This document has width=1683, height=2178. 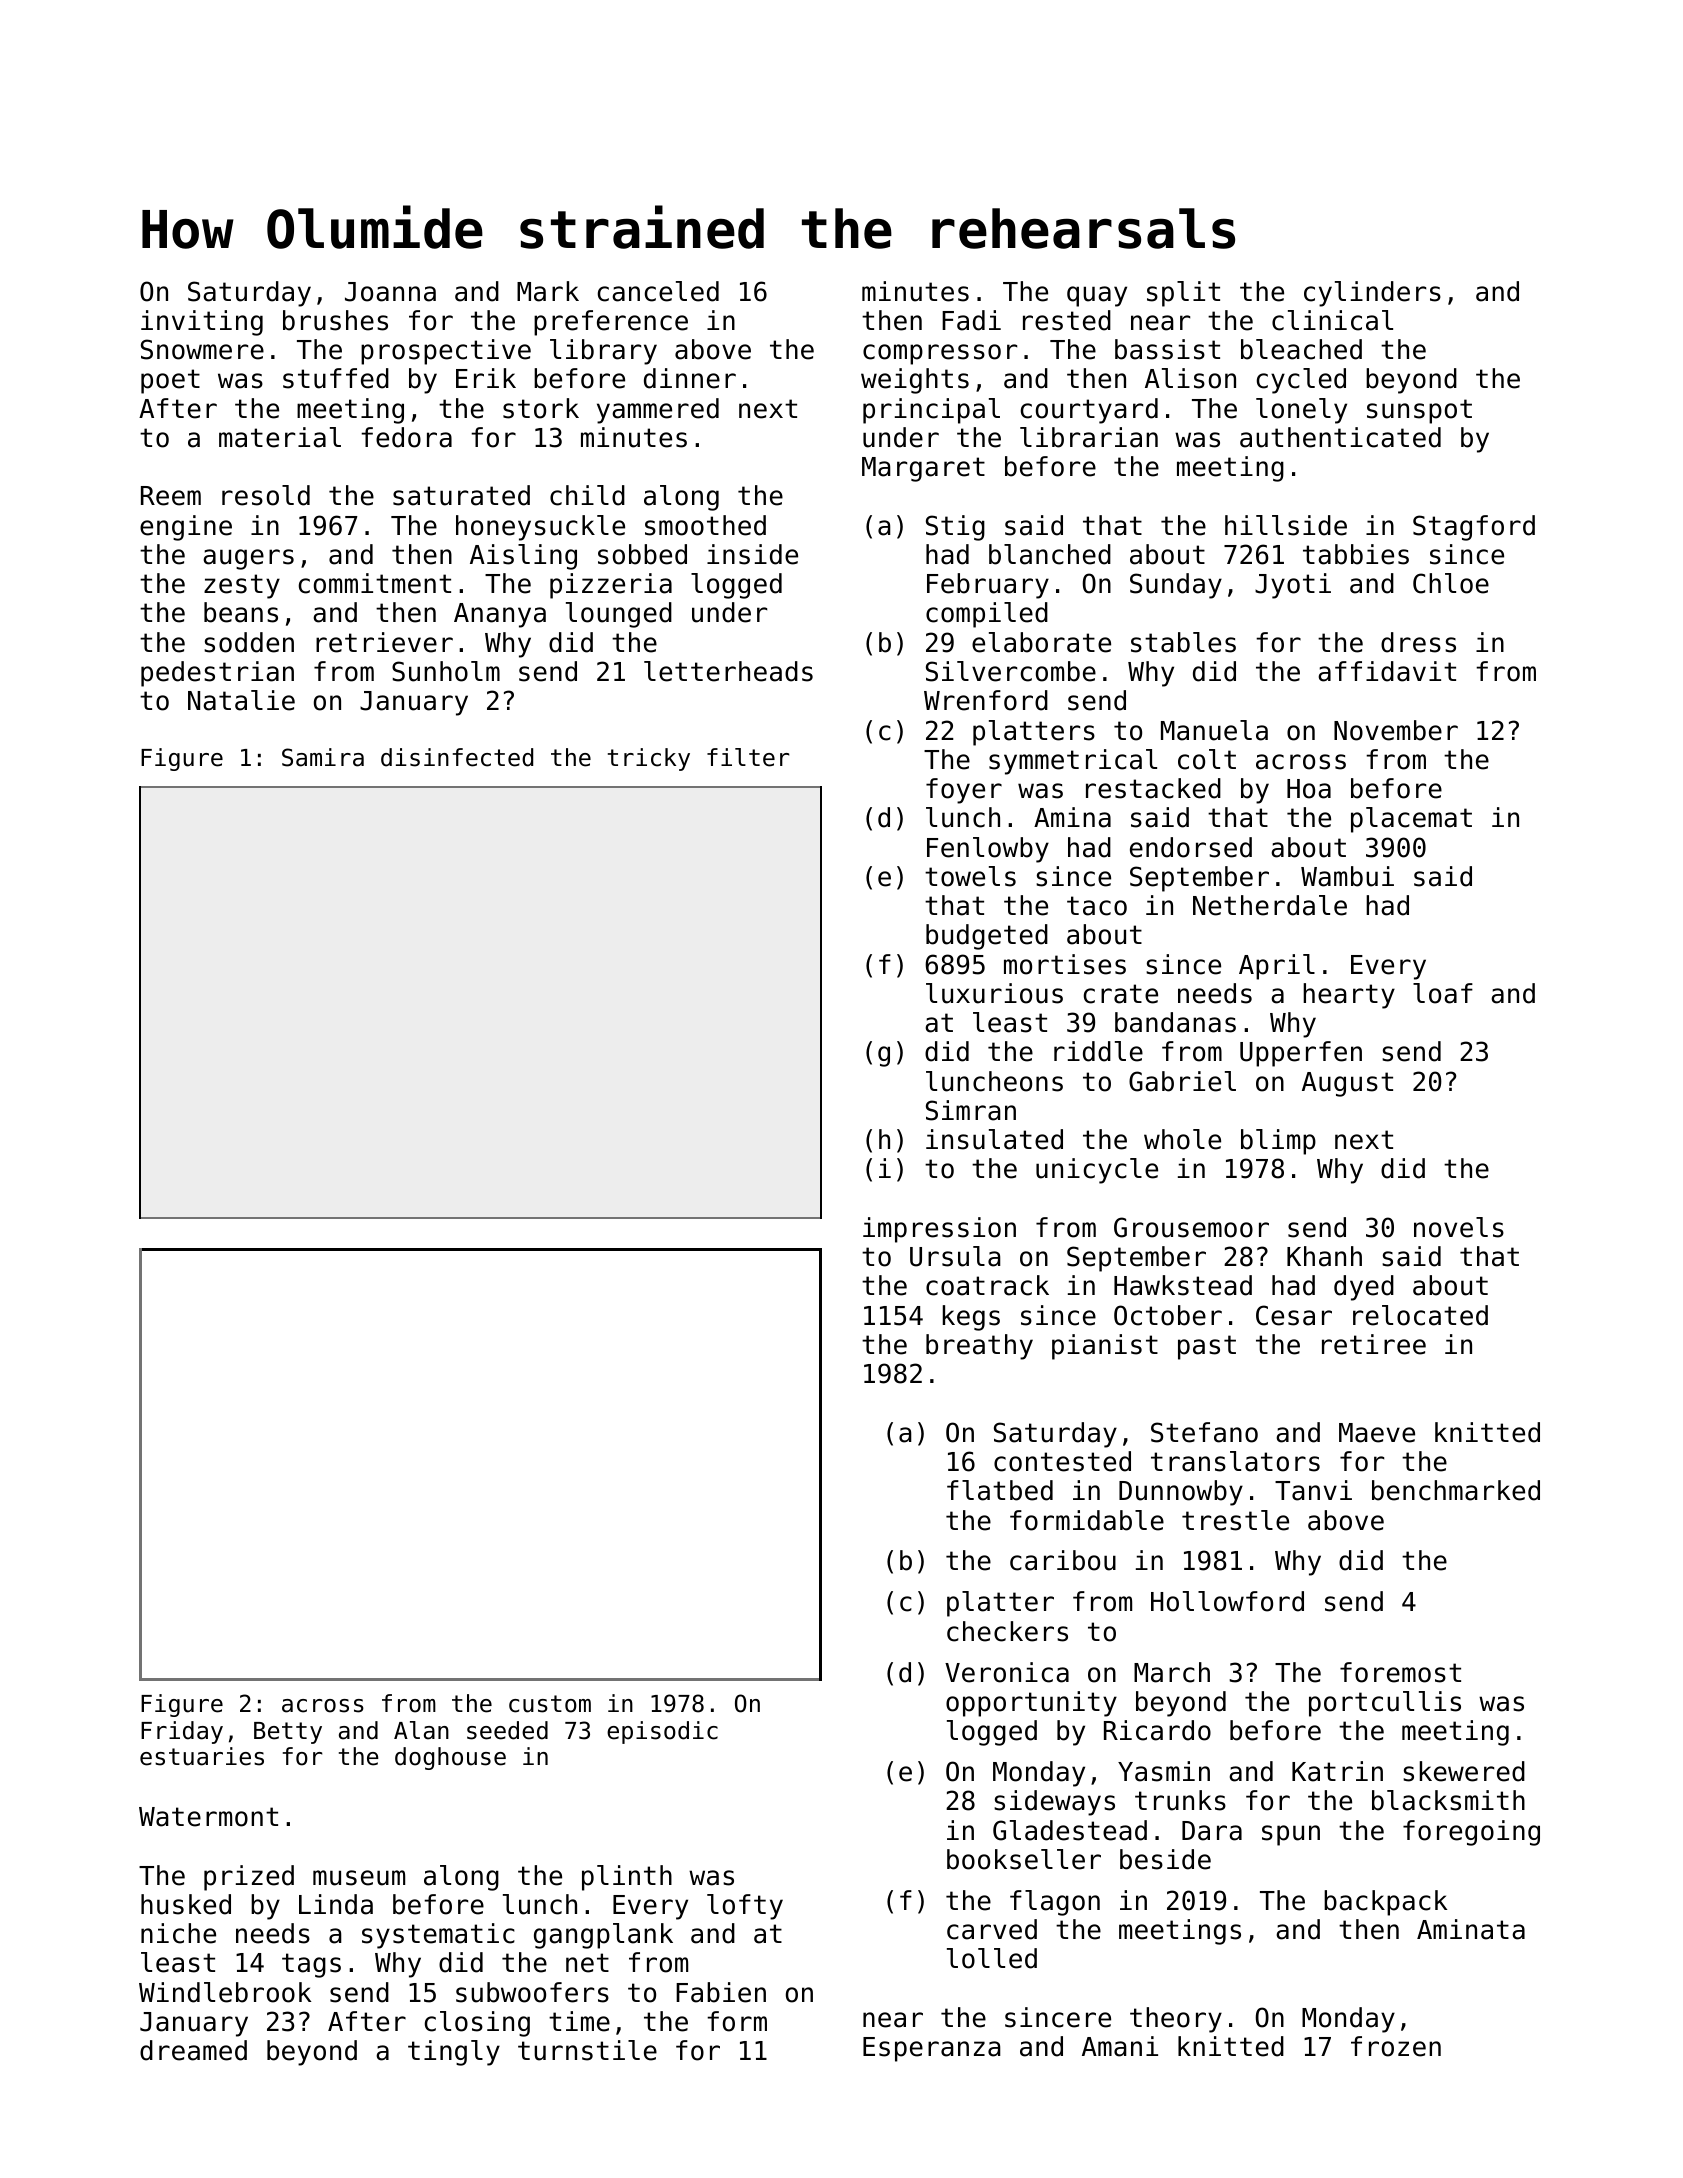 What do you see at coordinates (1313, 1490) in the document?
I see `Tanvi` at bounding box center [1313, 1490].
